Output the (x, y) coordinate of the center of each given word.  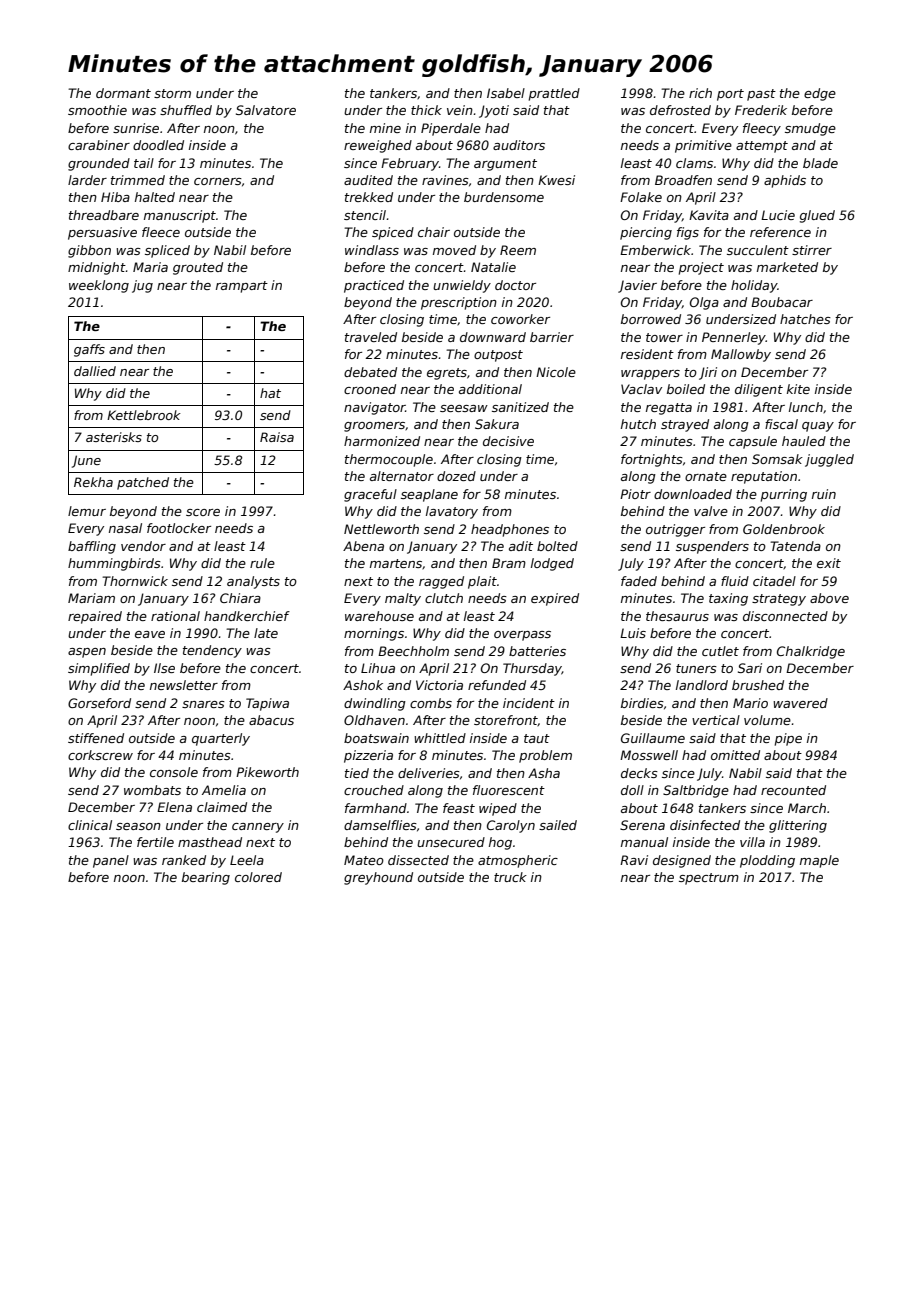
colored (258, 877)
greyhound (378, 878)
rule (262, 563)
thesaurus (677, 616)
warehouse (379, 616)
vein (460, 110)
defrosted (680, 110)
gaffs (89, 350)
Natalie (493, 267)
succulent (758, 250)
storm (172, 93)
